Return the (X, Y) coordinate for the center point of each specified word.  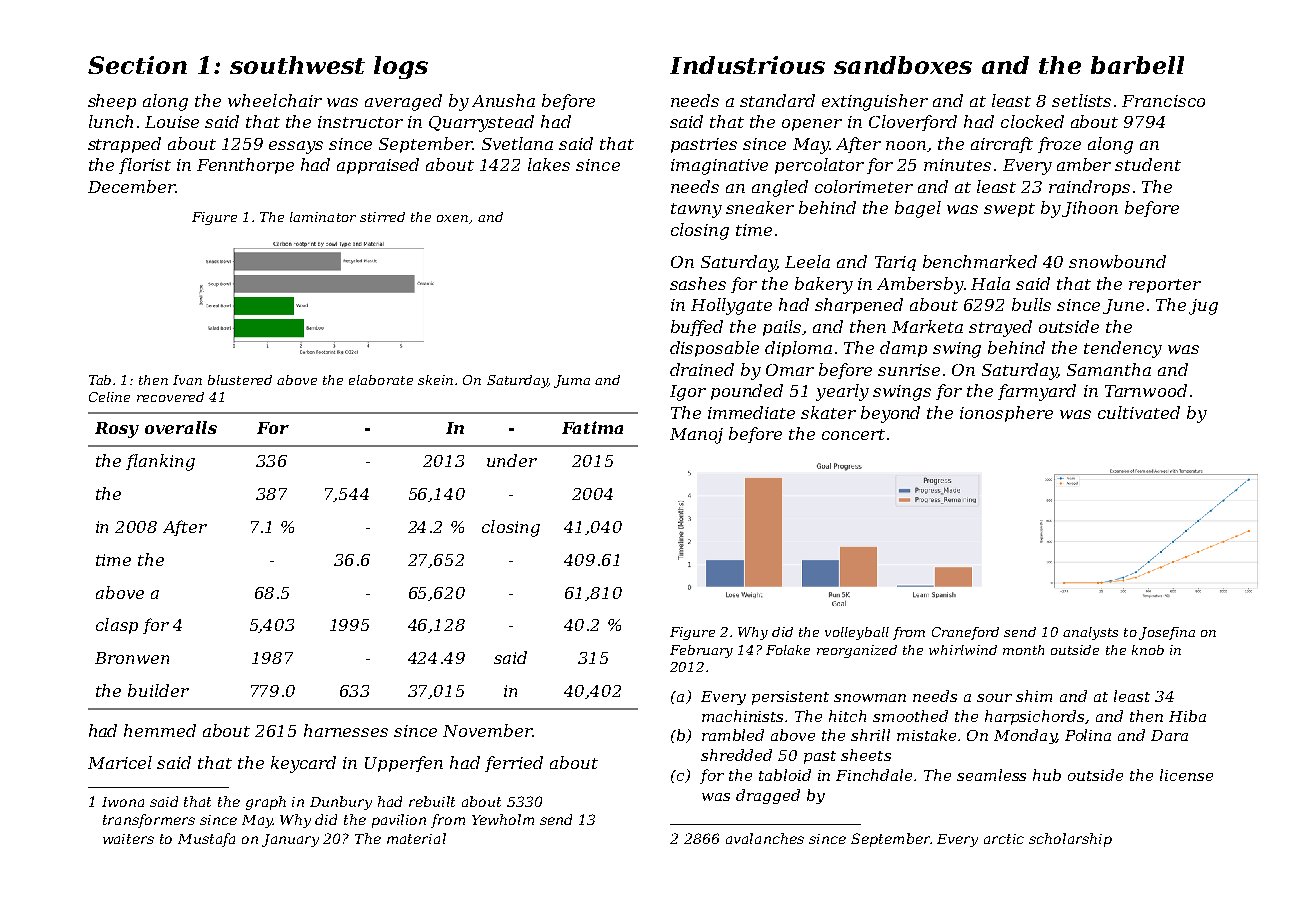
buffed (697, 328)
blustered (240, 380)
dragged (768, 796)
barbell (1137, 65)
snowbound (1117, 261)
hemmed (160, 730)
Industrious (747, 65)
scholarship (1070, 840)
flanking (160, 462)
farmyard (1037, 392)
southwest (297, 65)
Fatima (592, 427)
